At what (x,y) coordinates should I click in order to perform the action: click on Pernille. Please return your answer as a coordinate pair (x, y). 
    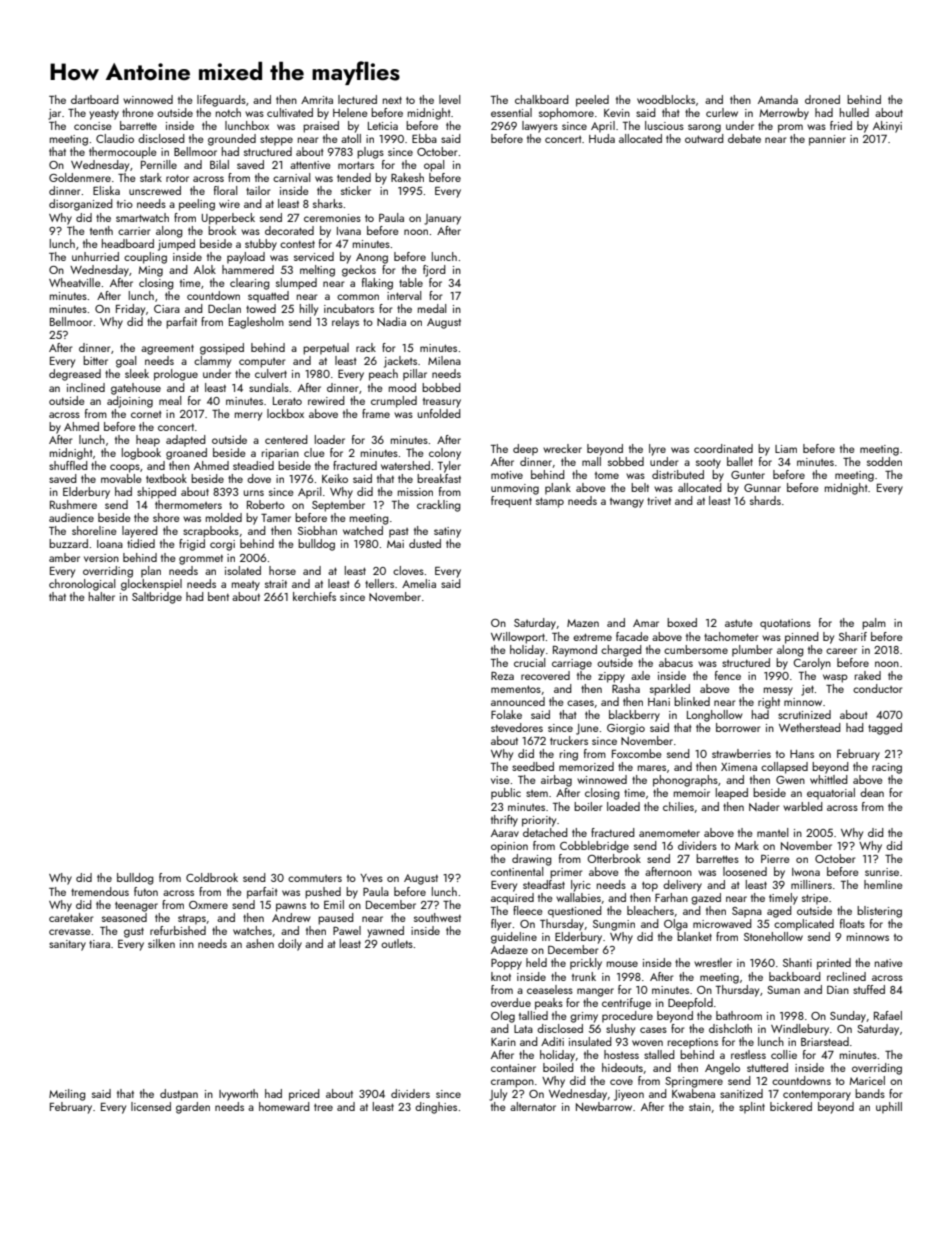
    Looking at the image, I should click on (159, 164).
